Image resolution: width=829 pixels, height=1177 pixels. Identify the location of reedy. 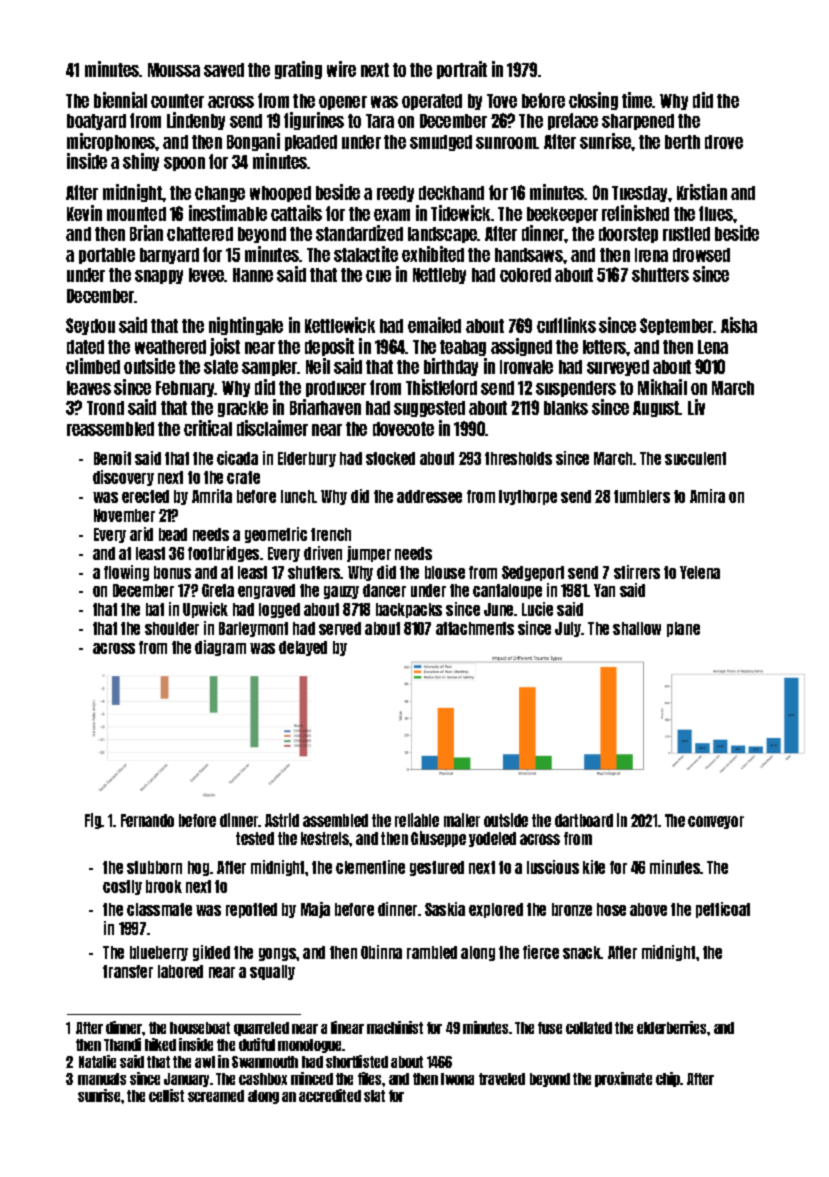
(395, 194).
